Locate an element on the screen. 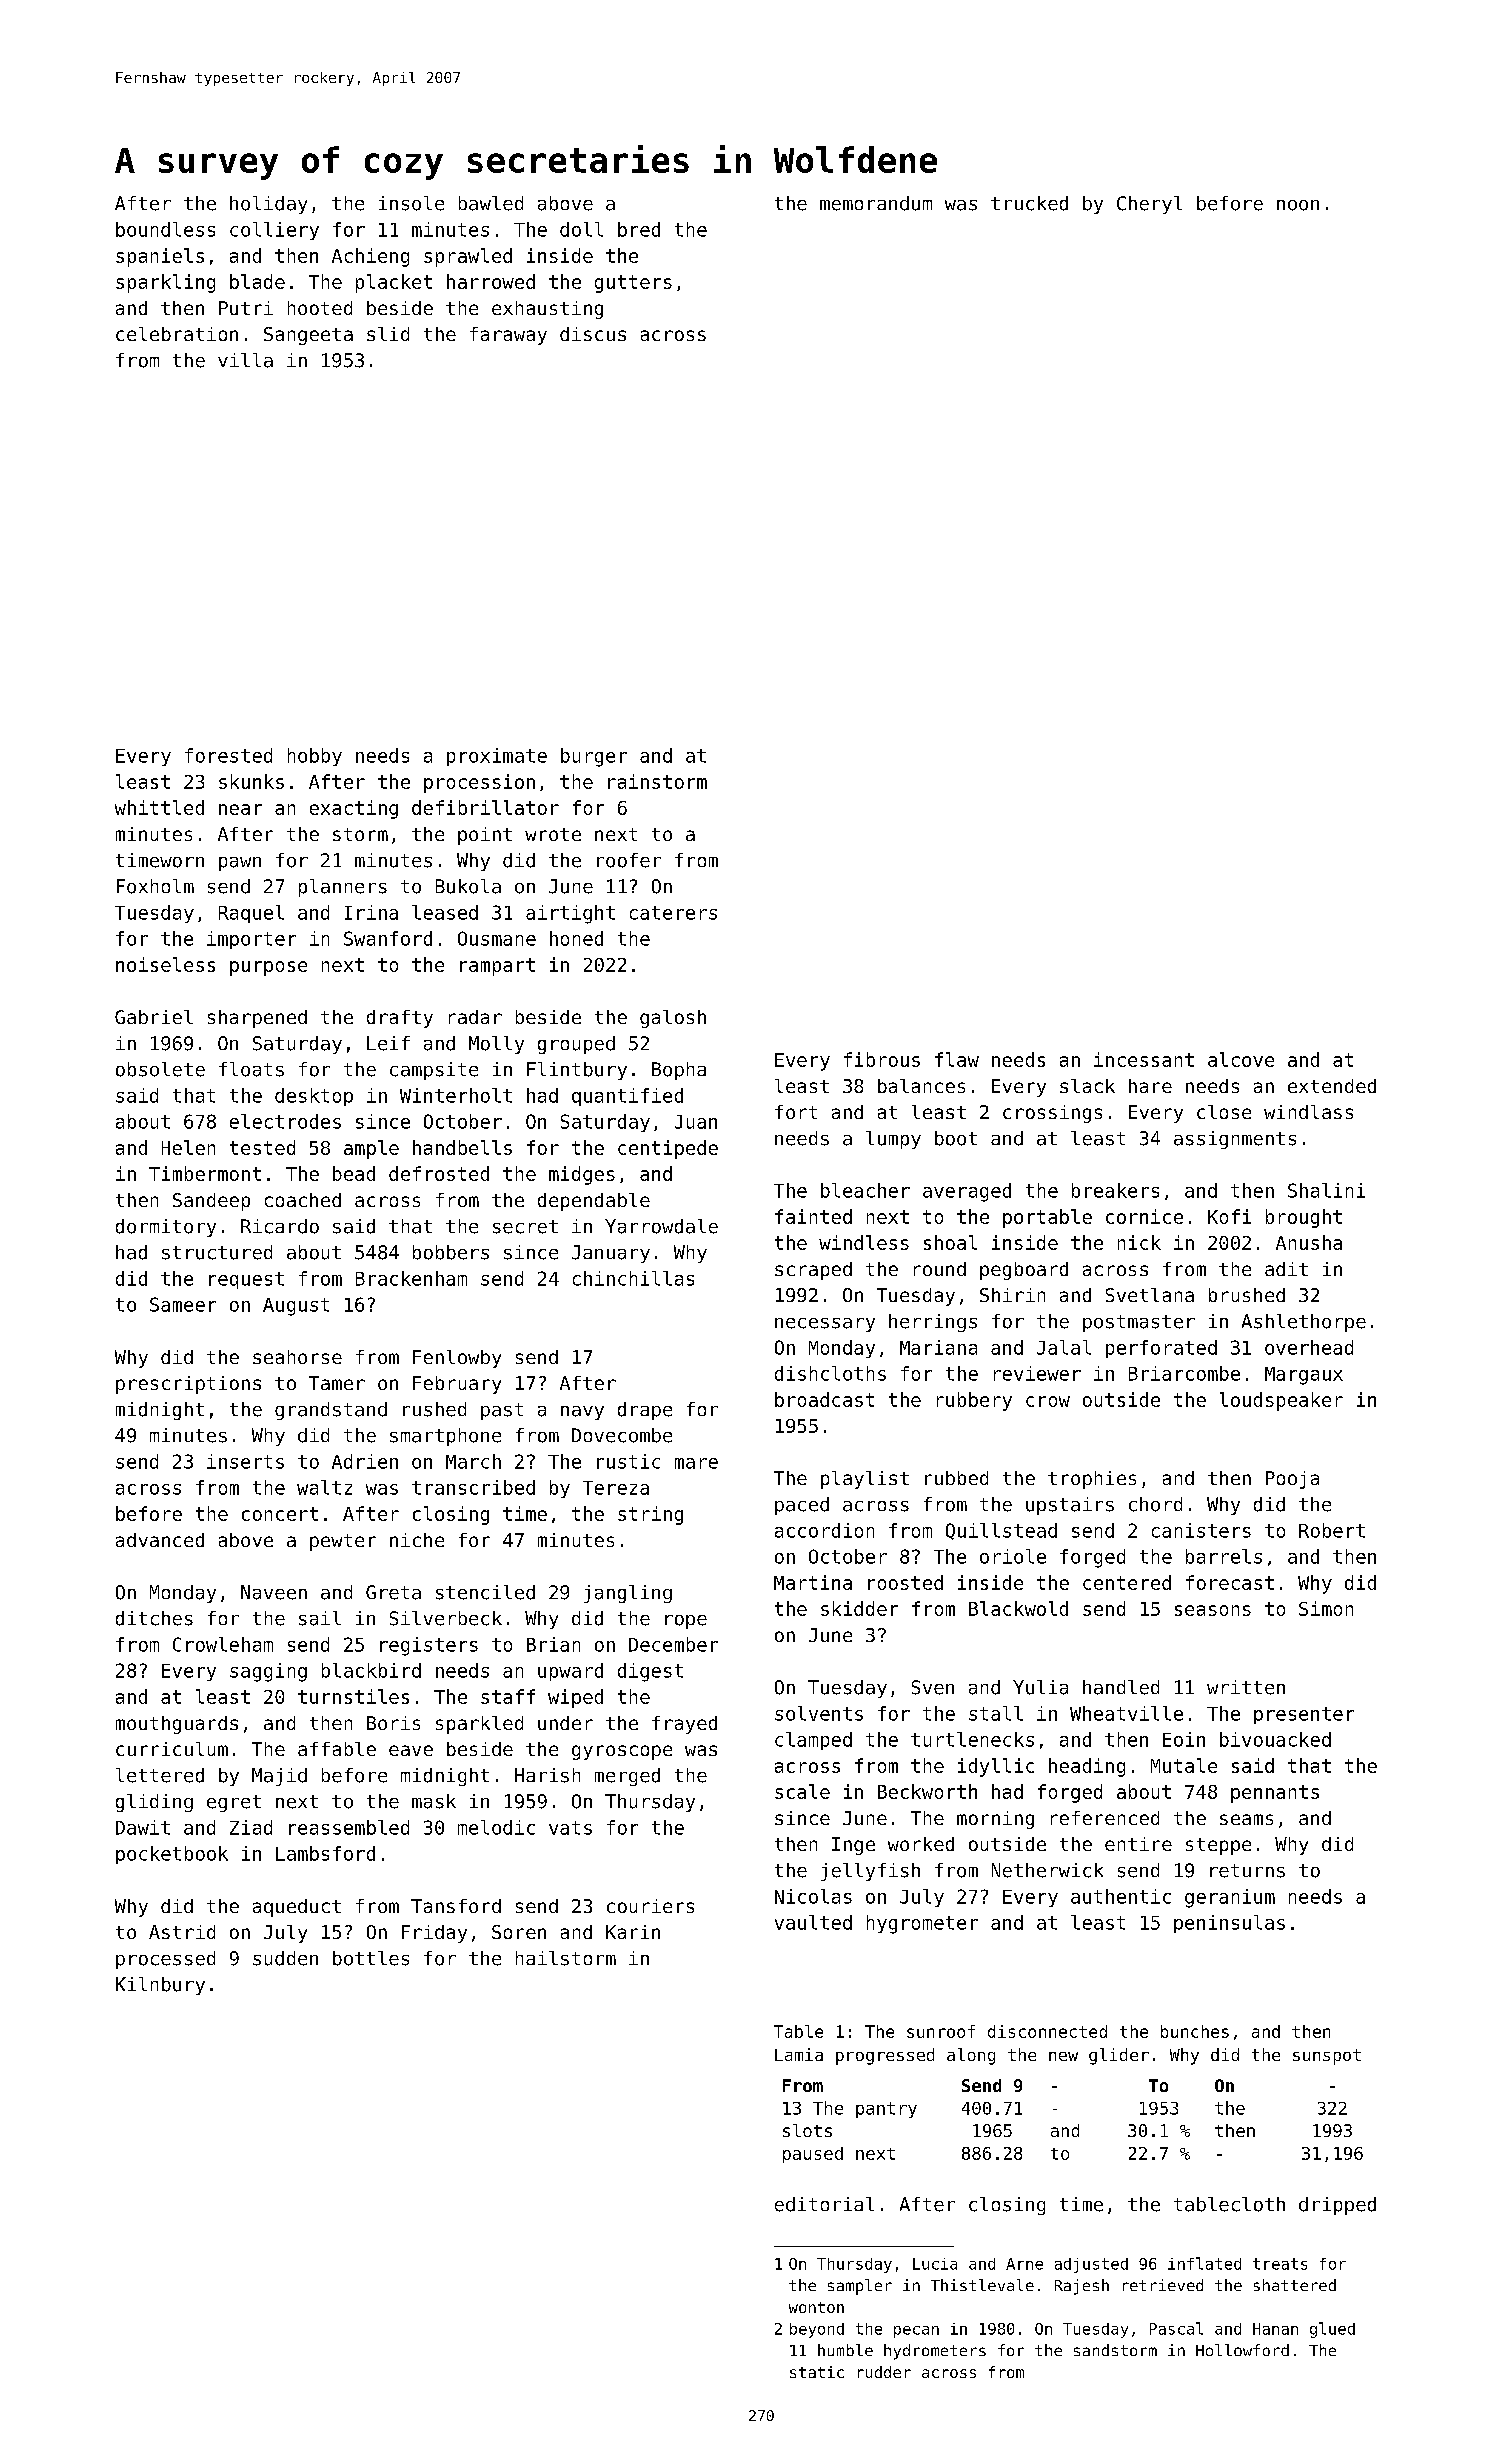  incessant is located at coordinates (1144, 1059).
